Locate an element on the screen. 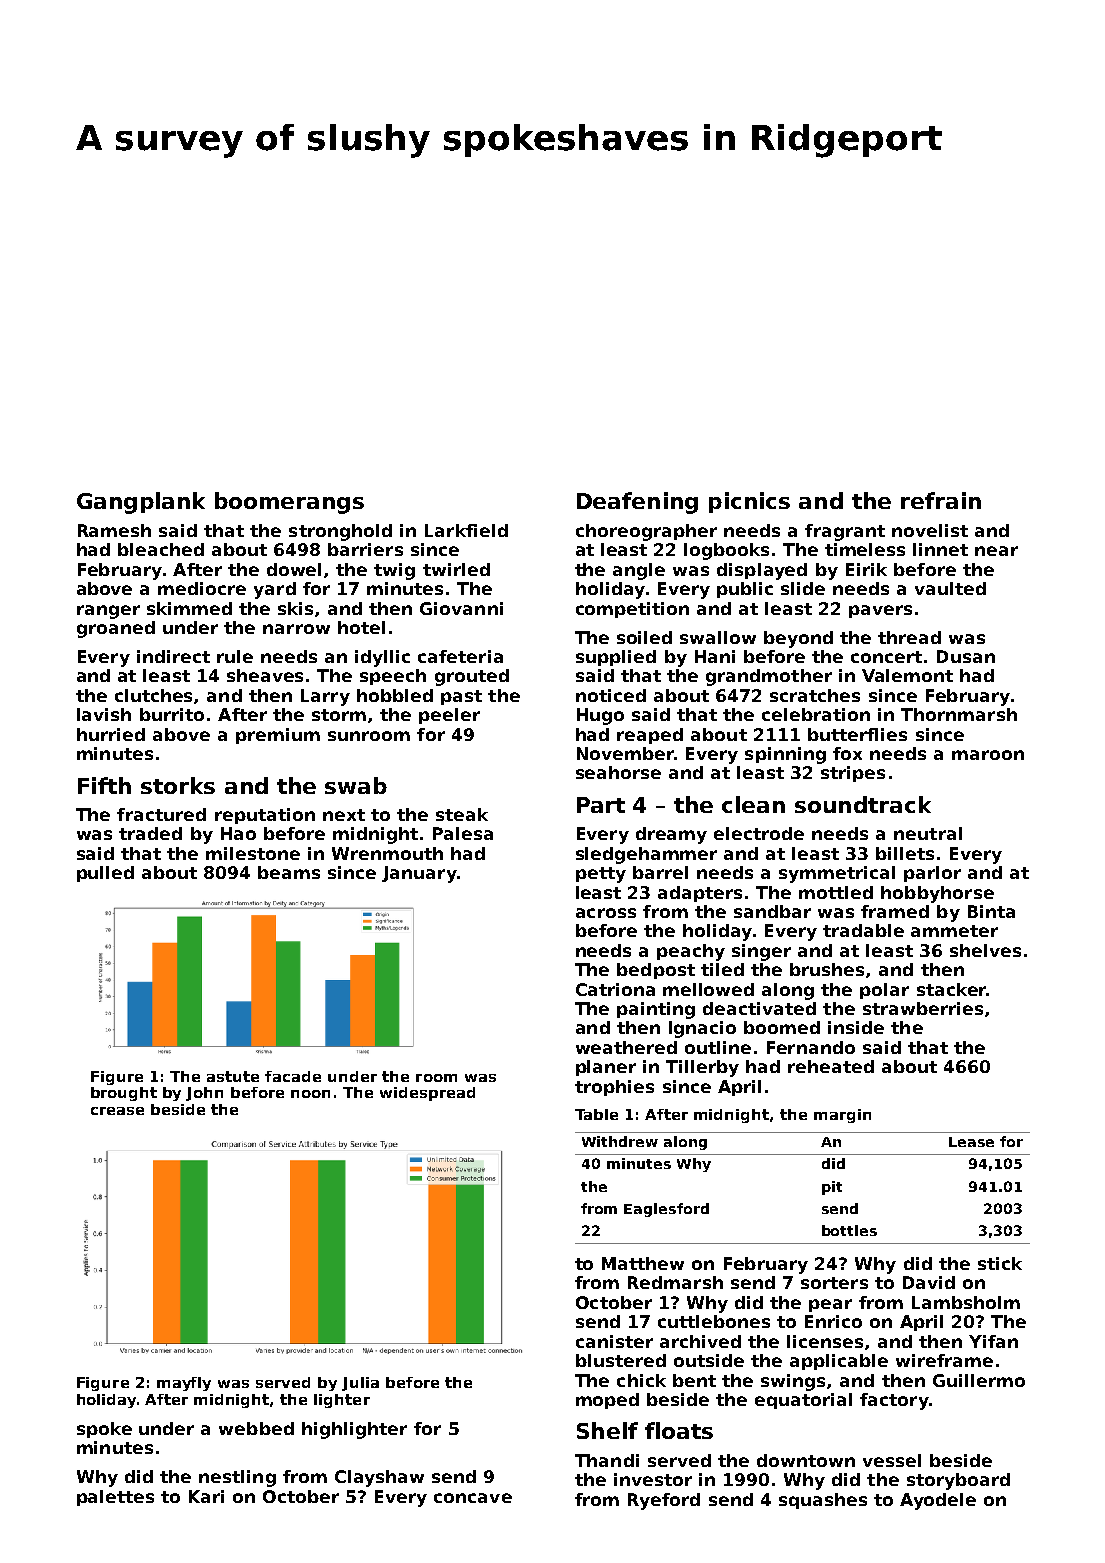  twirled is located at coordinates (456, 569).
